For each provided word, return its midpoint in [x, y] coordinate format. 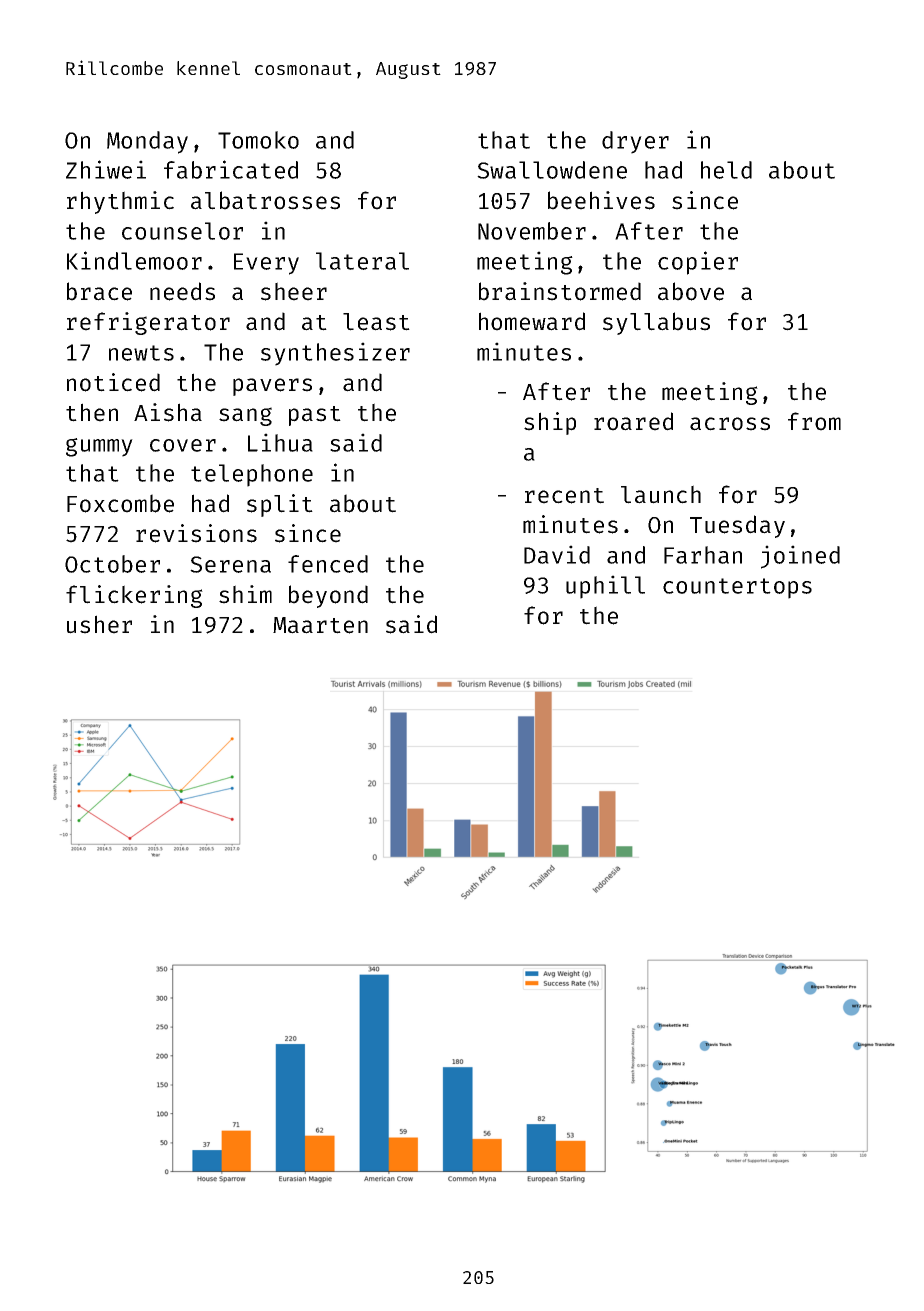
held [726, 170]
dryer [635, 142]
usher [99, 624]
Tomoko [258, 140]
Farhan [703, 555]
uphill [605, 587]
